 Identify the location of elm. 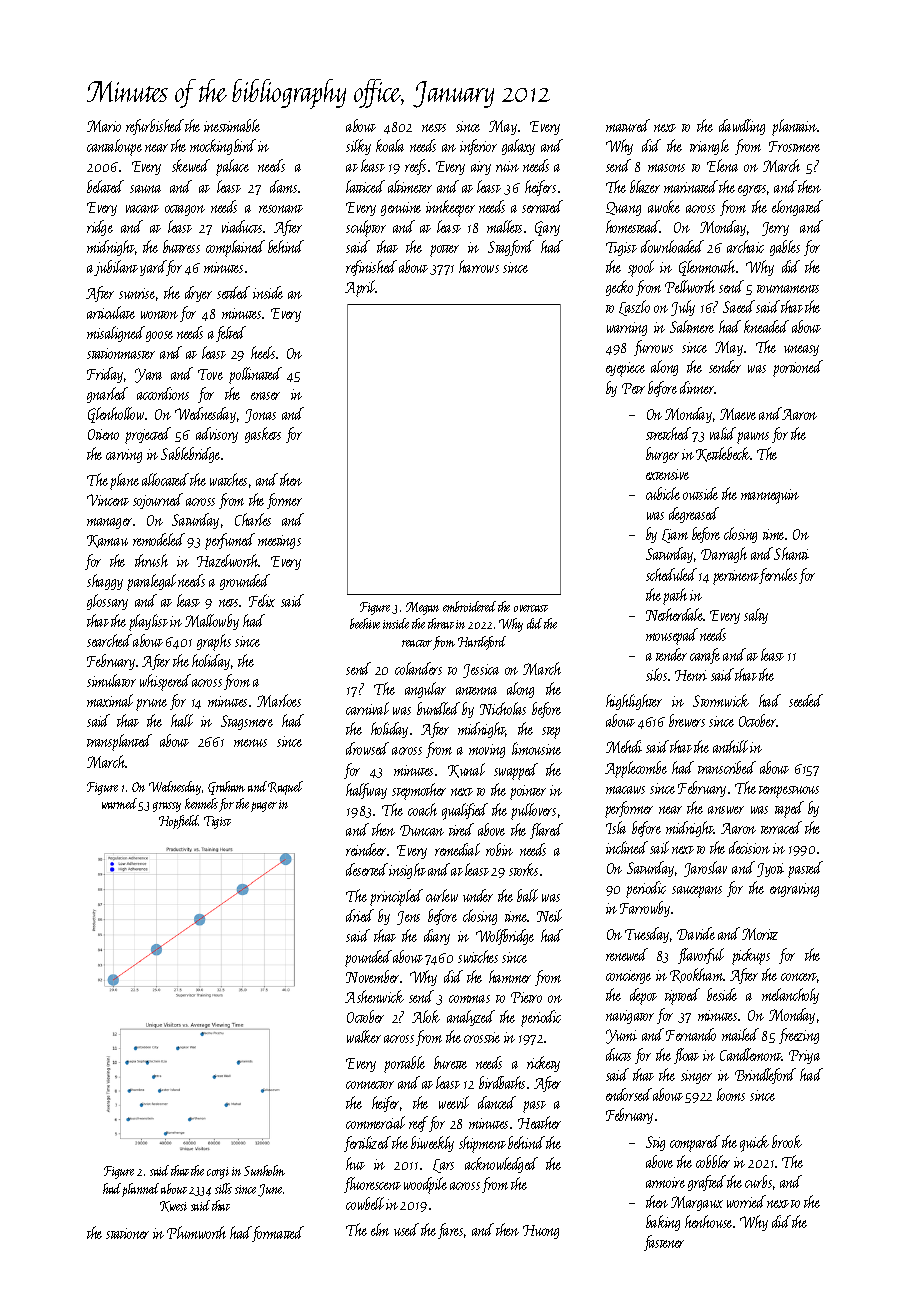
(380, 1229).
